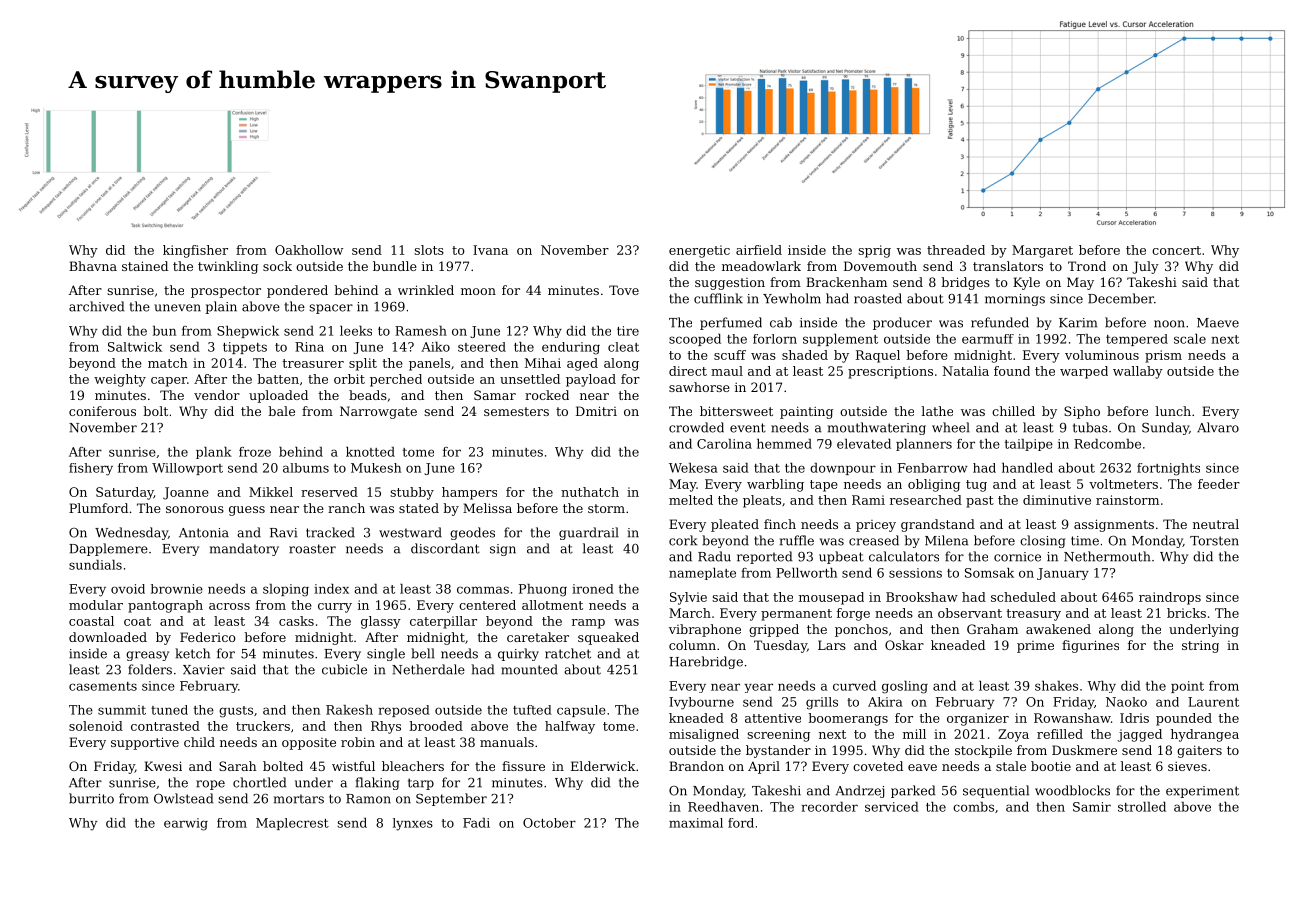 The height and width of the screenshot is (924, 1308). I want to click on Margaret, so click(1042, 251).
